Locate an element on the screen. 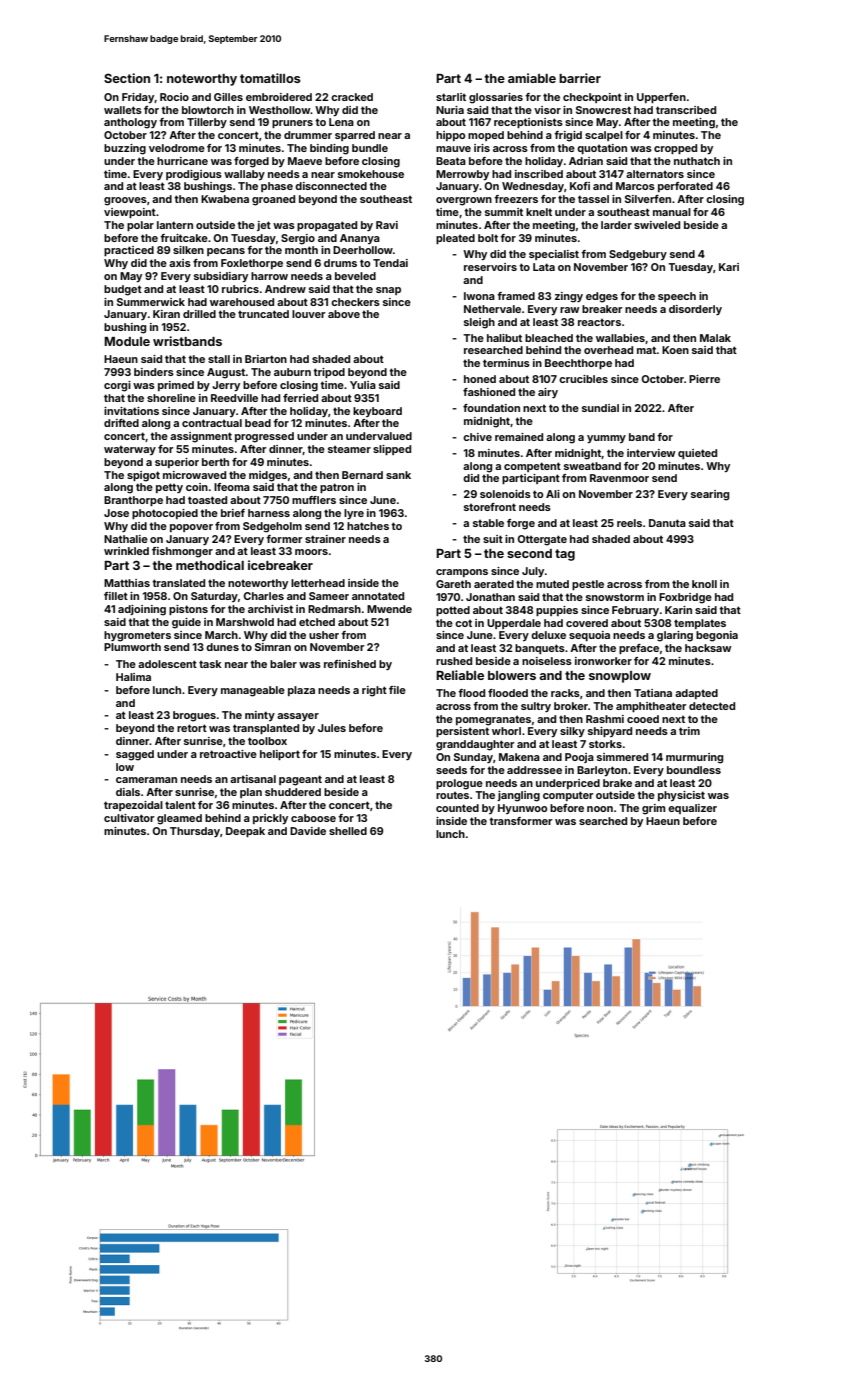 This screenshot has width=849, height=1400. lyre is located at coordinates (354, 514).
